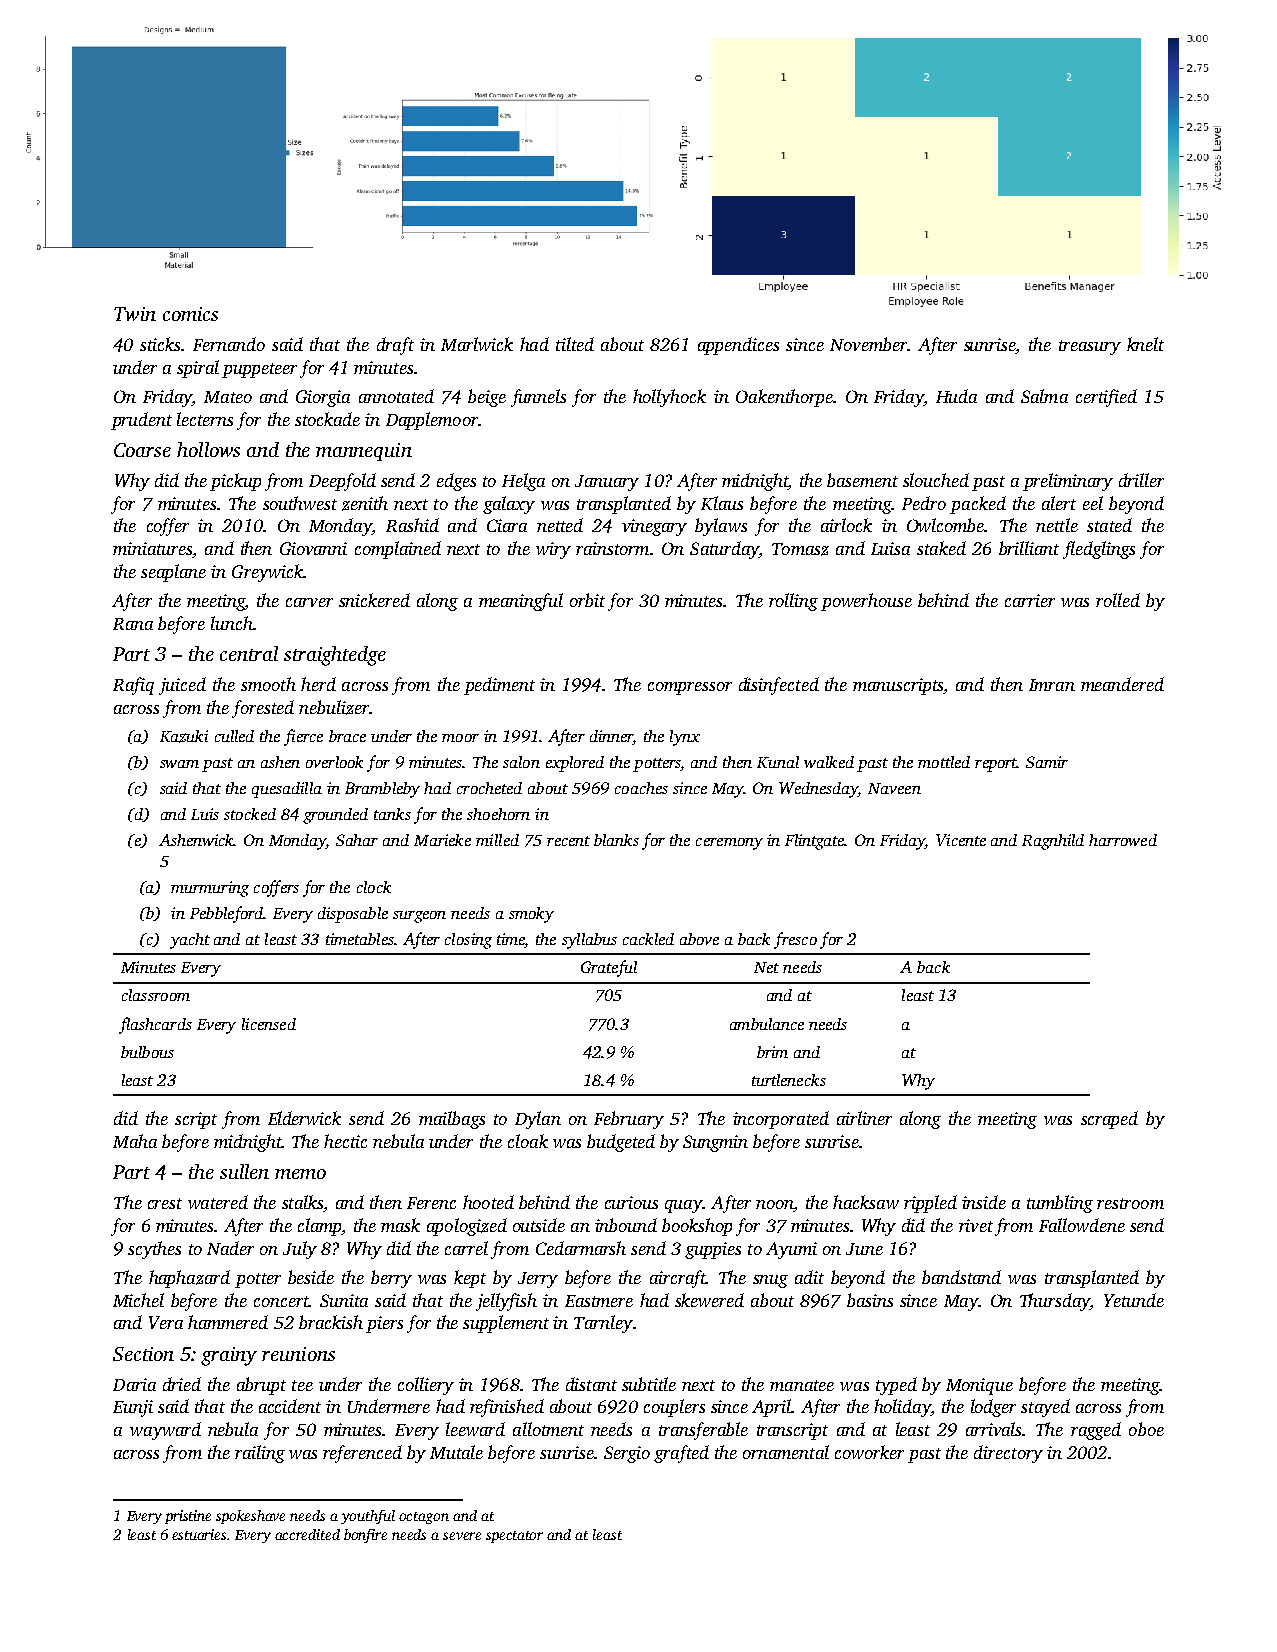  What do you see at coordinates (531, 915) in the image?
I see `smoky` at bounding box center [531, 915].
